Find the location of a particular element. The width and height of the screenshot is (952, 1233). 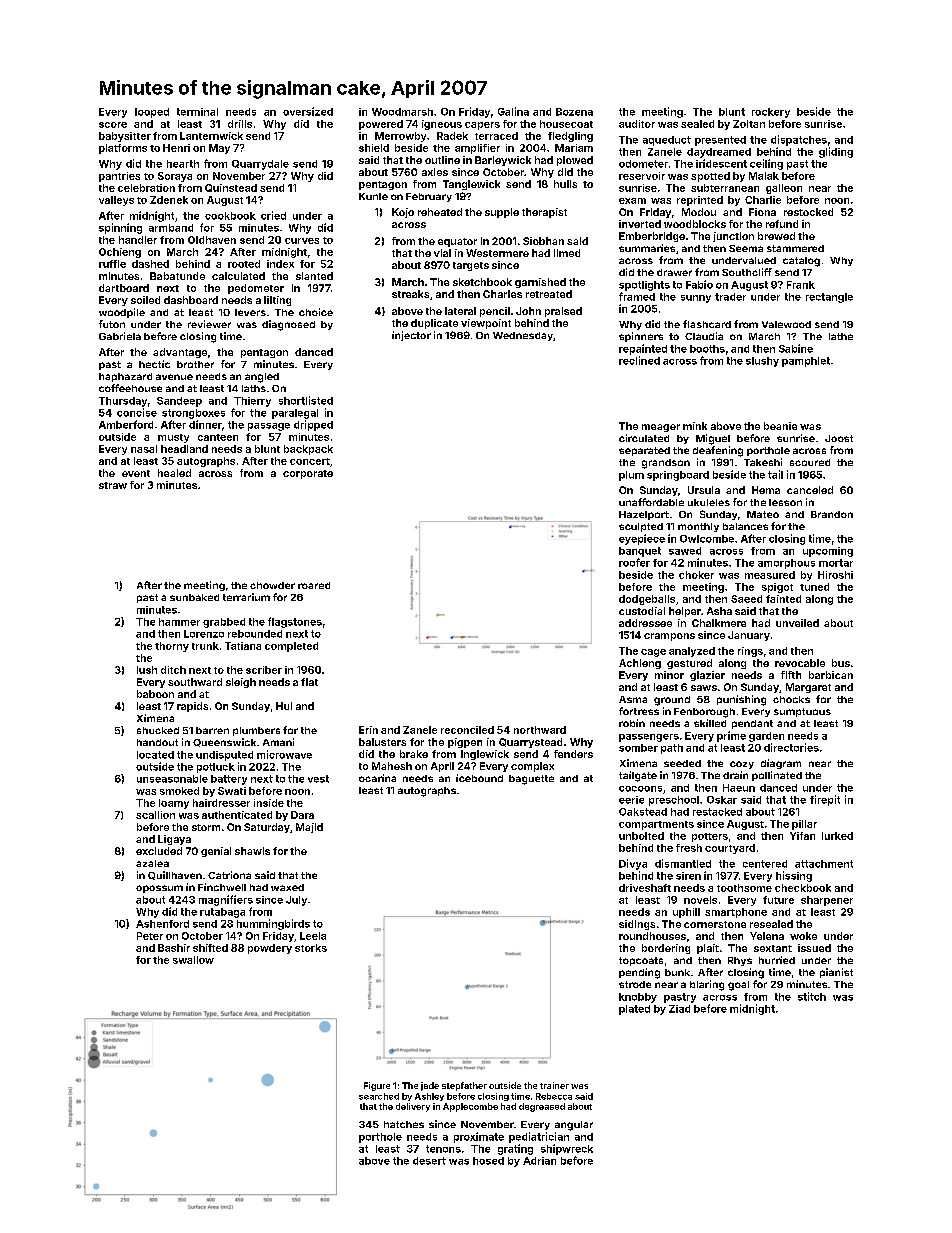

addressee is located at coordinates (645, 623).
